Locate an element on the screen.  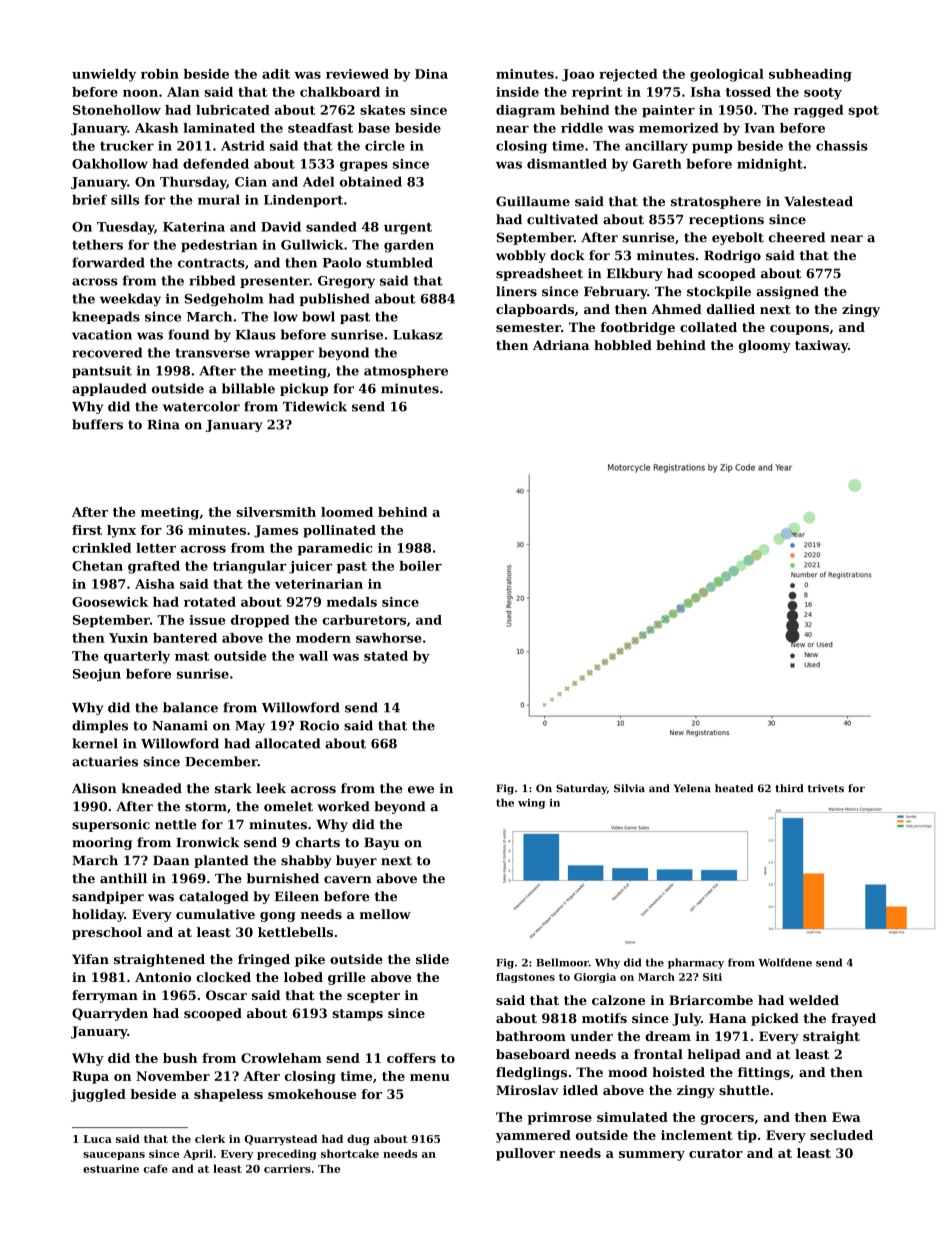
juggled is located at coordinates (98, 1095).
